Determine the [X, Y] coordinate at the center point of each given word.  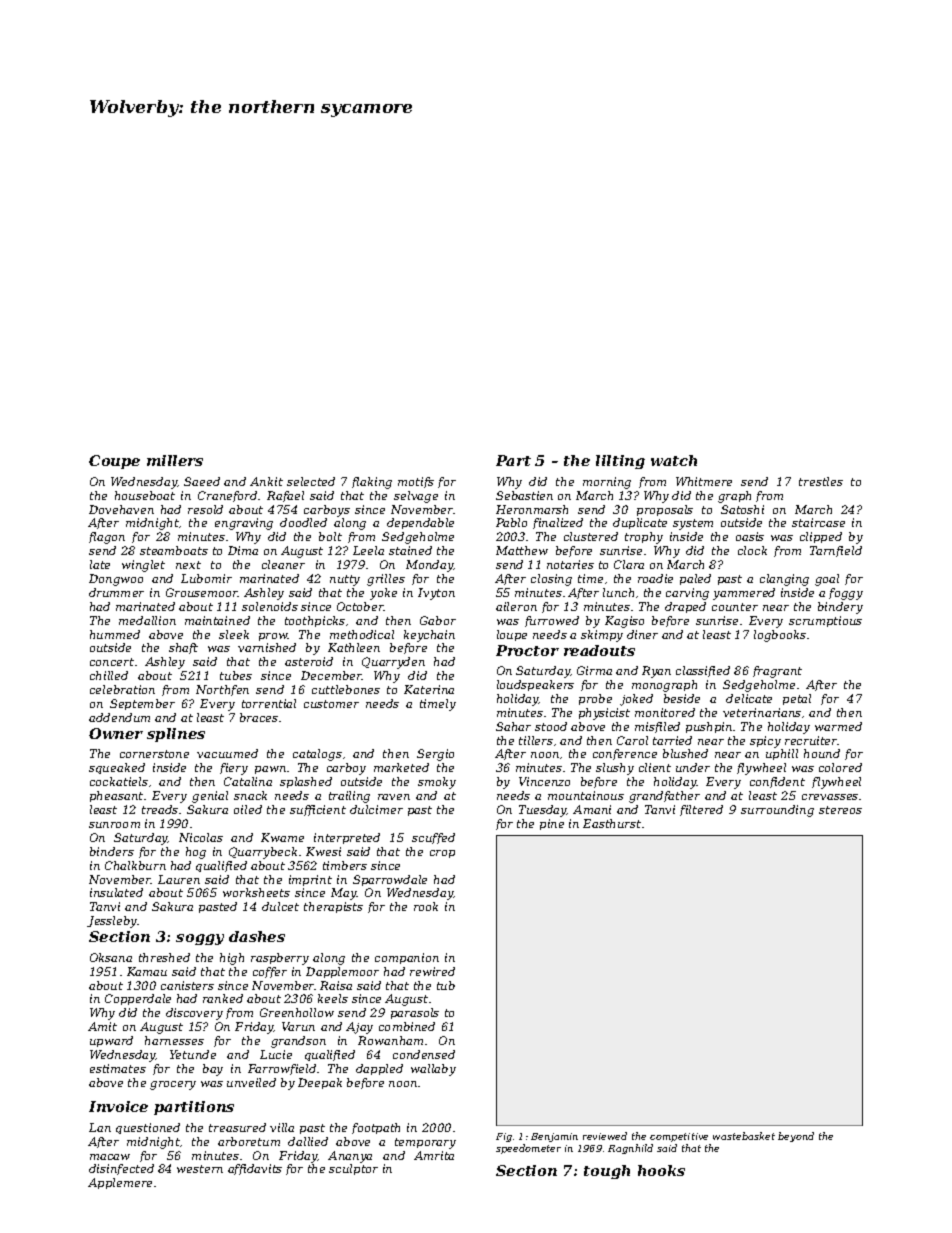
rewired [432, 971]
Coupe [114, 462]
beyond [796, 1137]
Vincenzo [544, 781]
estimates [118, 1068]
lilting [620, 462]
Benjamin [554, 1137]
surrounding [777, 811]
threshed [164, 957]
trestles [821, 481]
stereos [840, 810]
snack [250, 795]
